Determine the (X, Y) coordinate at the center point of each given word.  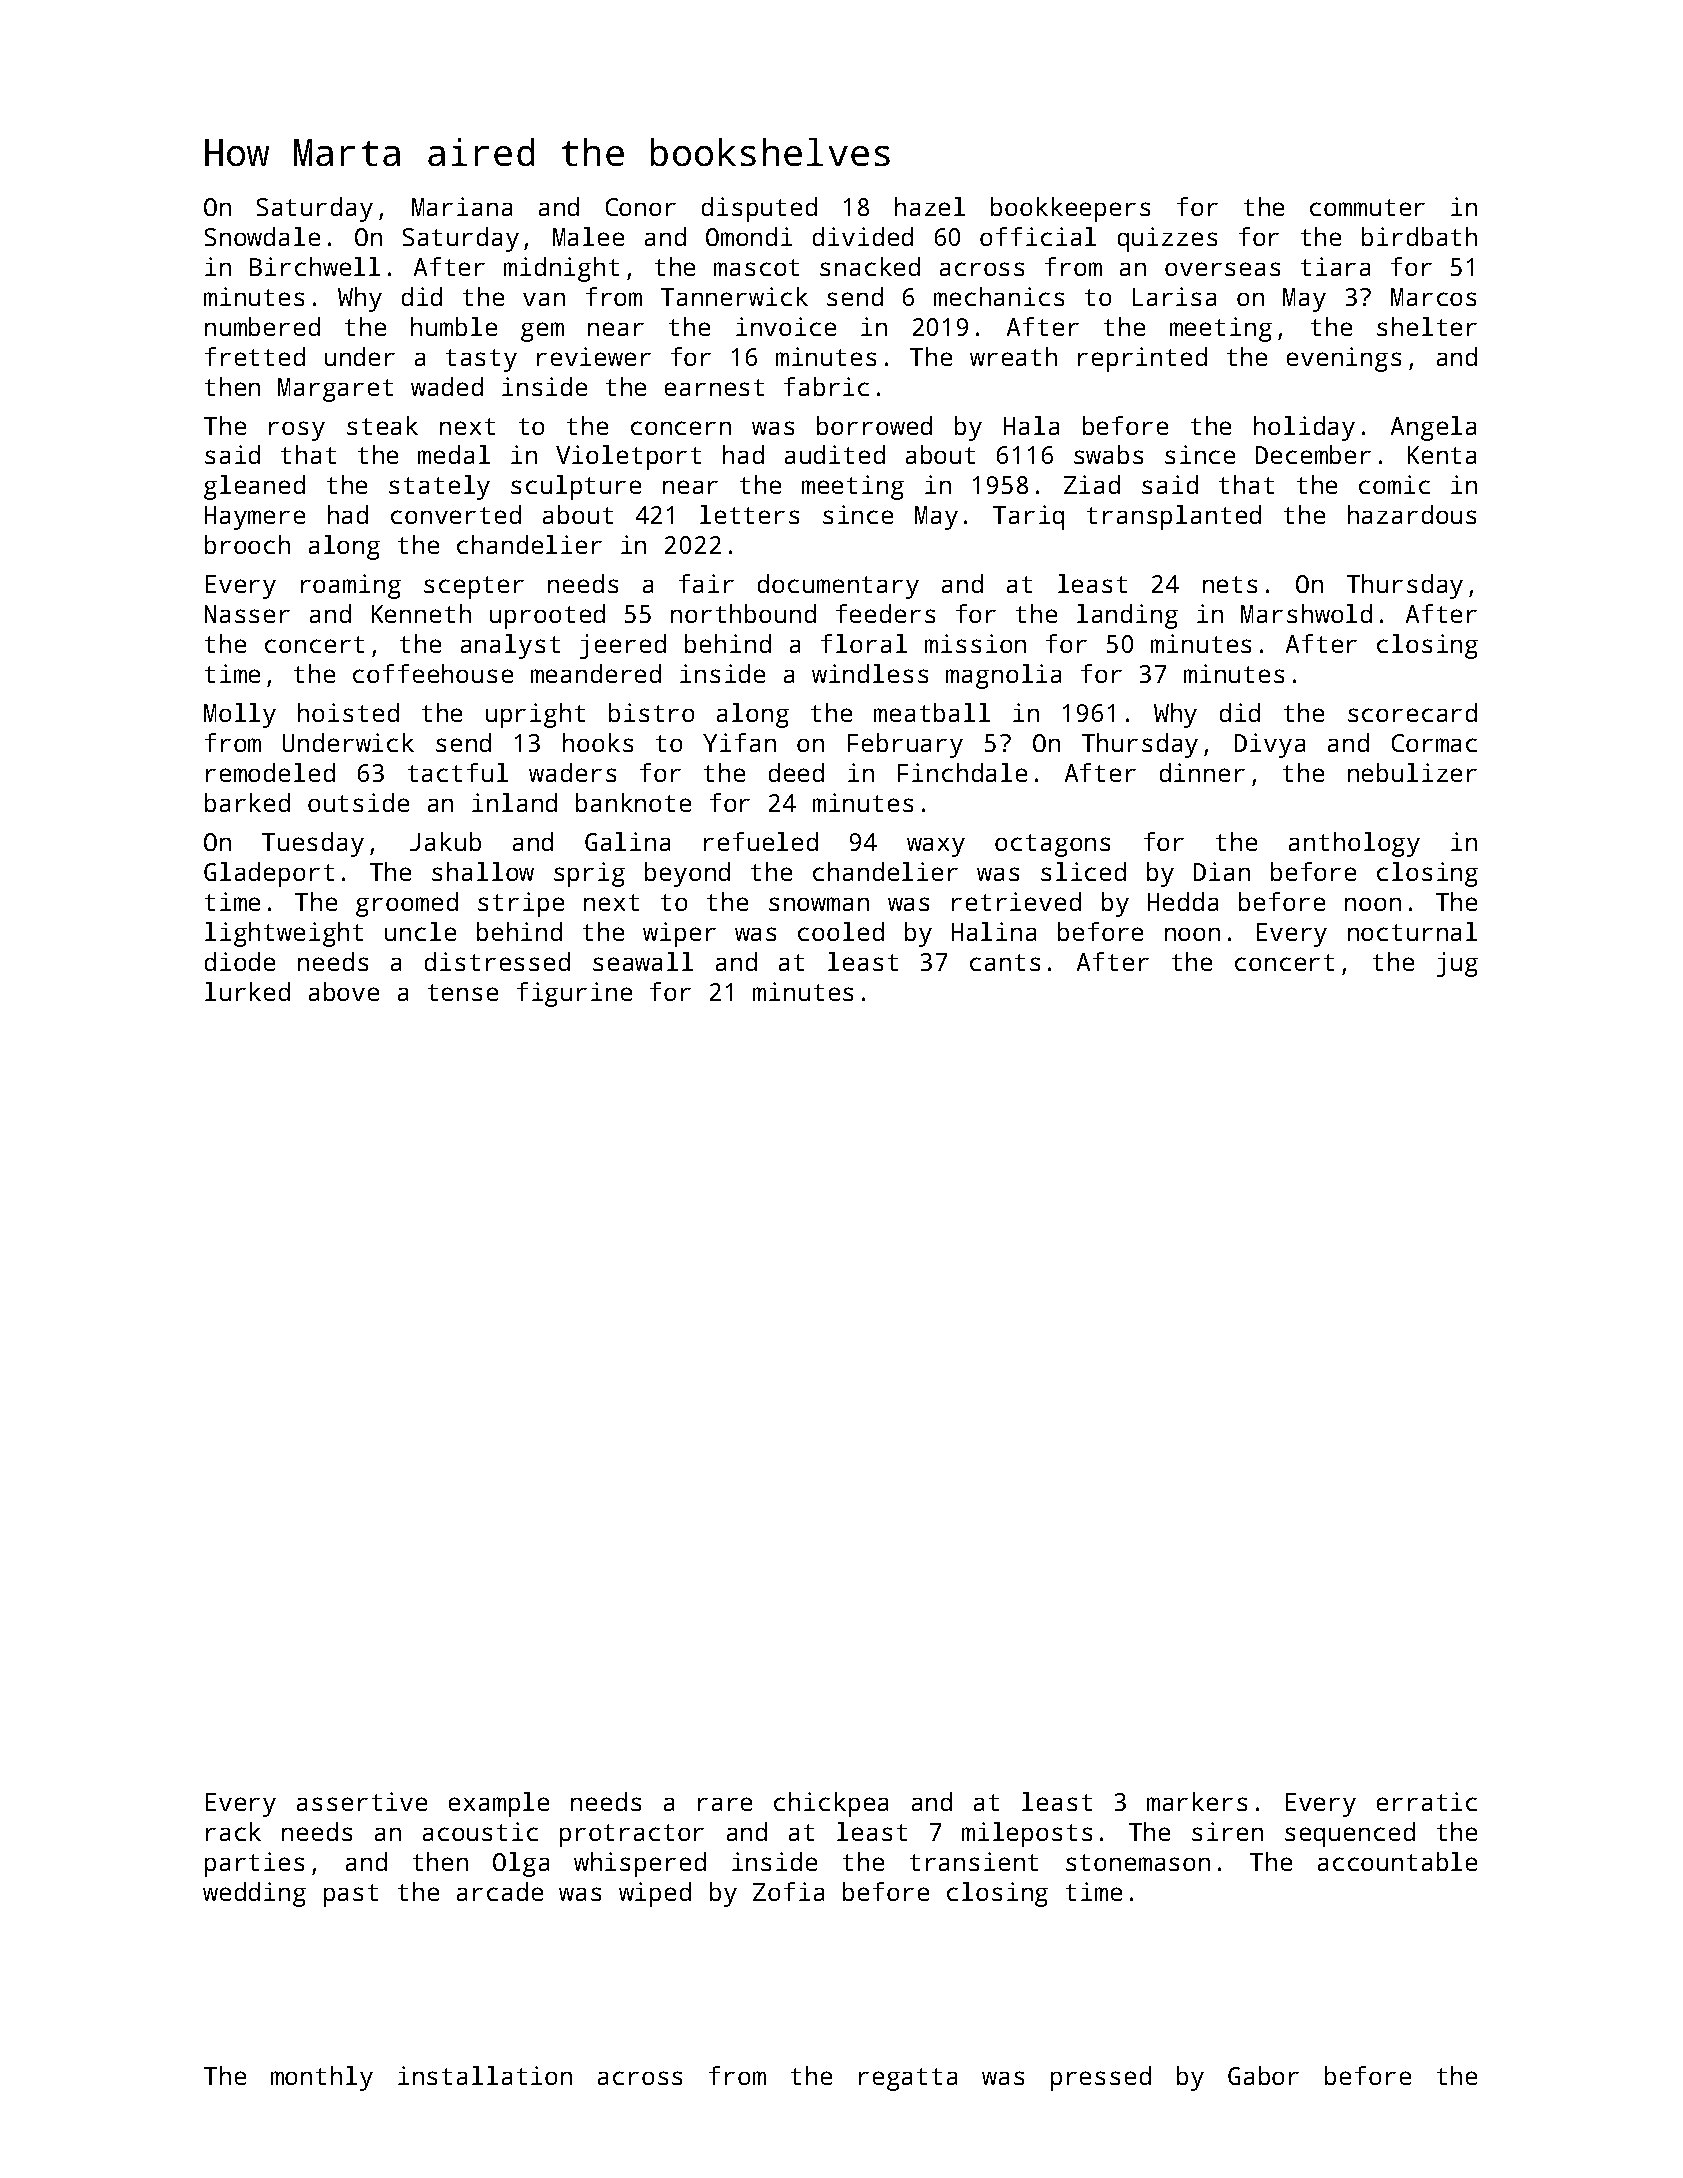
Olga (521, 1864)
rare (725, 1804)
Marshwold (1306, 613)
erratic (1427, 1801)
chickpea (831, 1804)
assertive (362, 1801)
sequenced (1350, 1834)
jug (1457, 964)
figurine (574, 994)
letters (749, 514)
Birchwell (315, 266)
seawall (643, 961)
